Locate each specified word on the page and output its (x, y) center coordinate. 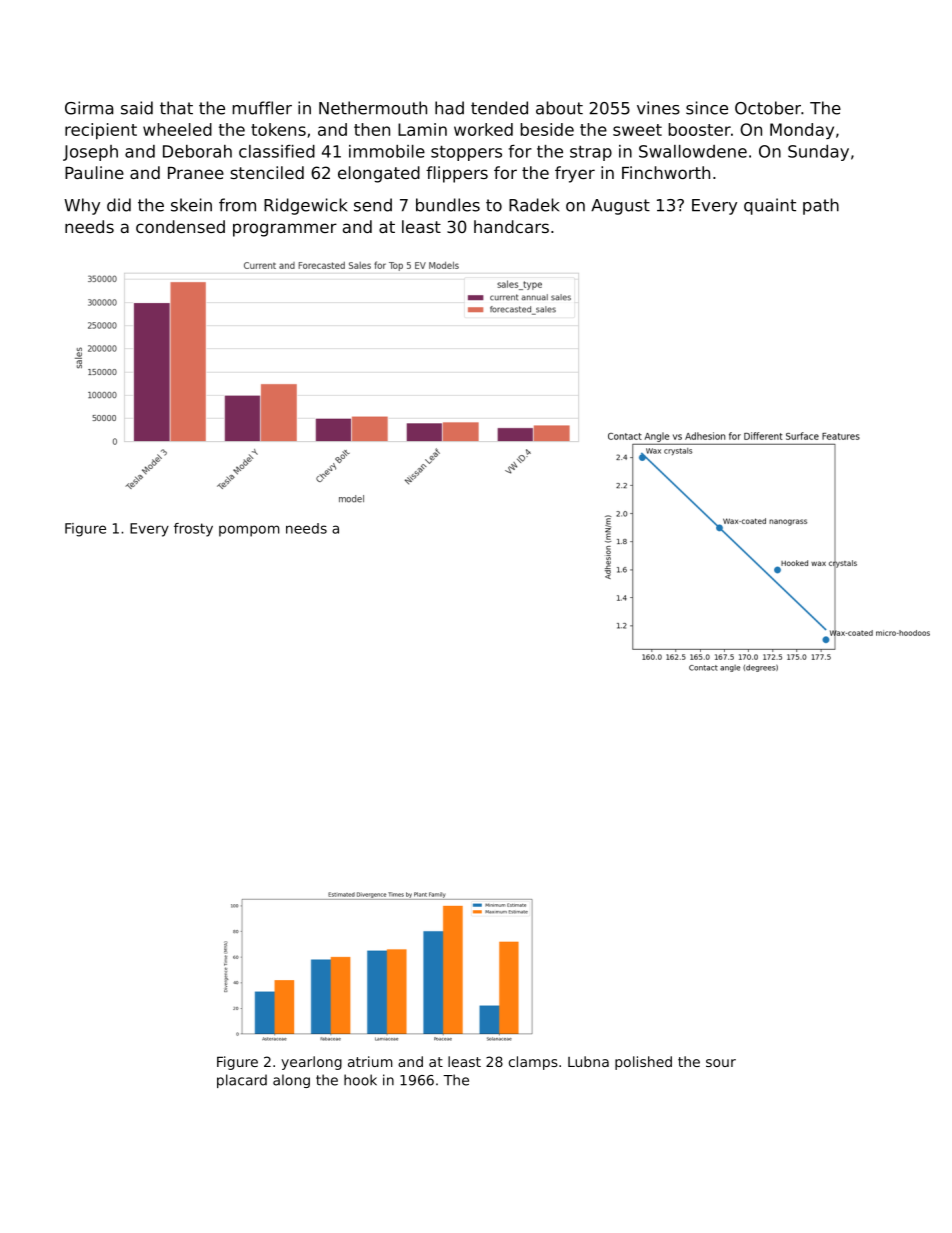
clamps (533, 1063)
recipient (101, 131)
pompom (249, 531)
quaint (770, 206)
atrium (370, 1061)
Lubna (588, 1061)
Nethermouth (373, 108)
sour (721, 1063)
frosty (193, 530)
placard (242, 1081)
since (707, 108)
